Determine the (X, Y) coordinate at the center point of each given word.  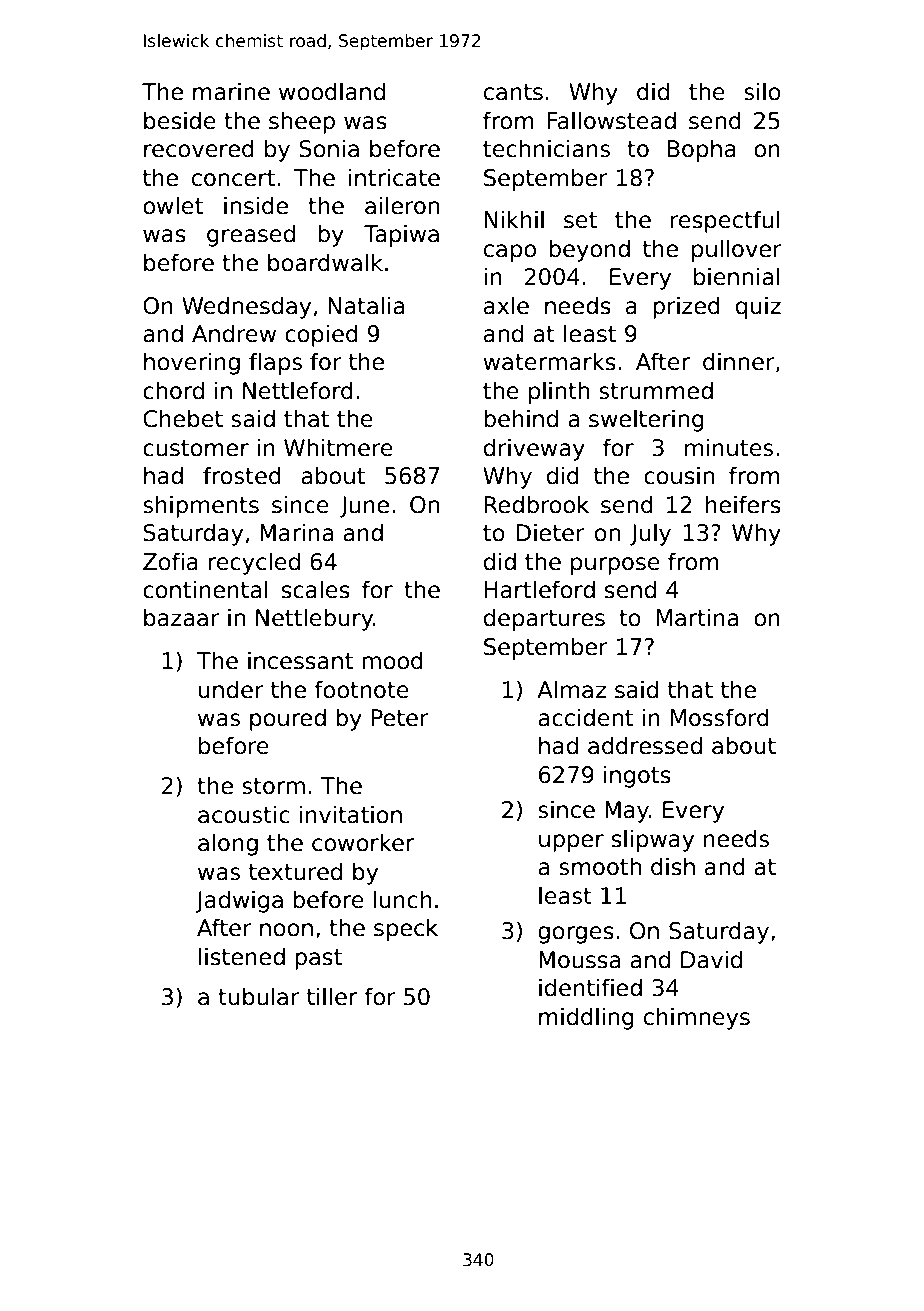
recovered (199, 148)
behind (521, 418)
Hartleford (540, 589)
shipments (201, 506)
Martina (697, 617)
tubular (259, 996)
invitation (350, 814)
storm (273, 786)
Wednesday (246, 307)
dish (673, 866)
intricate (394, 177)
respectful (725, 221)
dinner (739, 361)
